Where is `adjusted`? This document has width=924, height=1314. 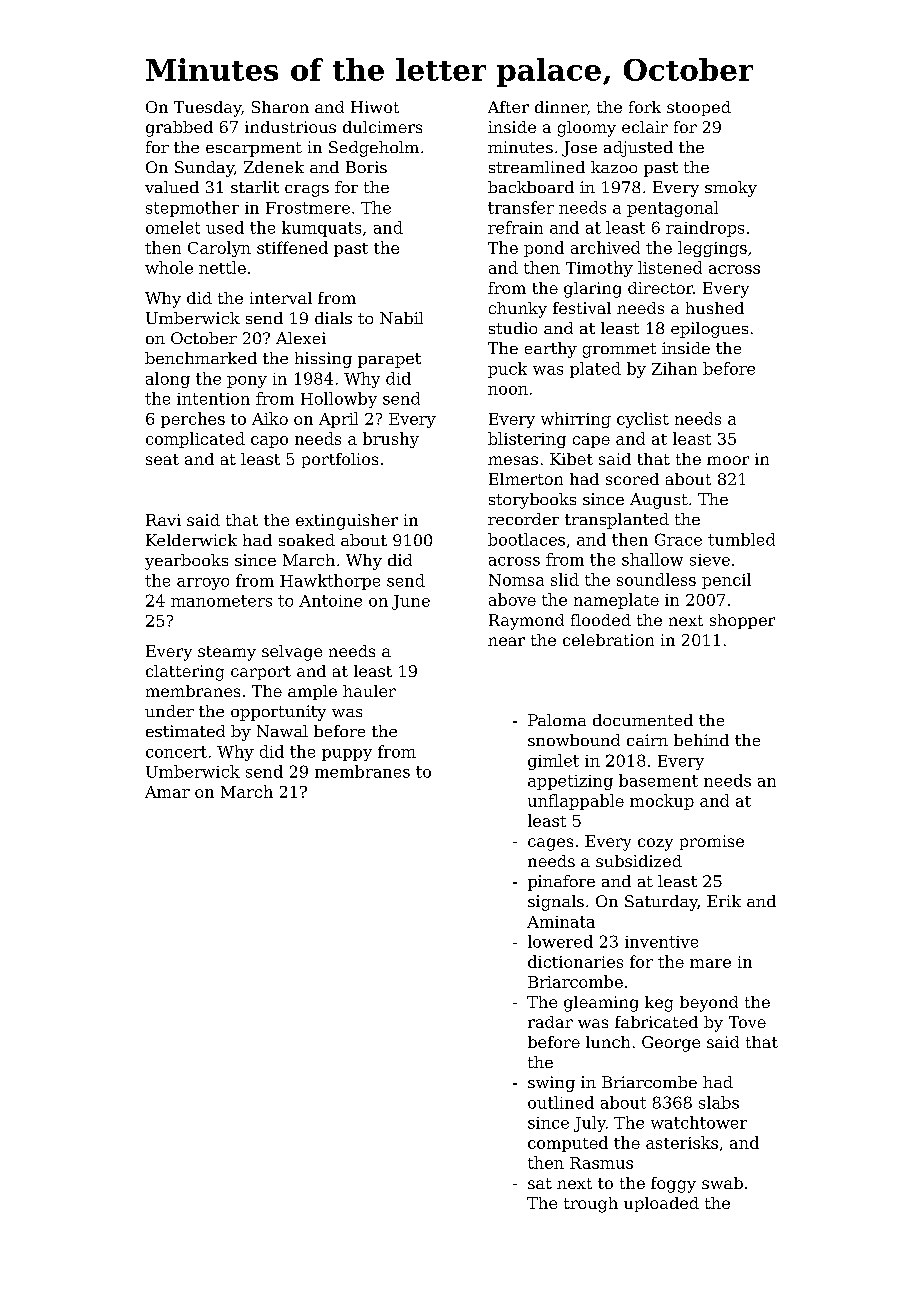 adjusted is located at coordinates (638, 149).
